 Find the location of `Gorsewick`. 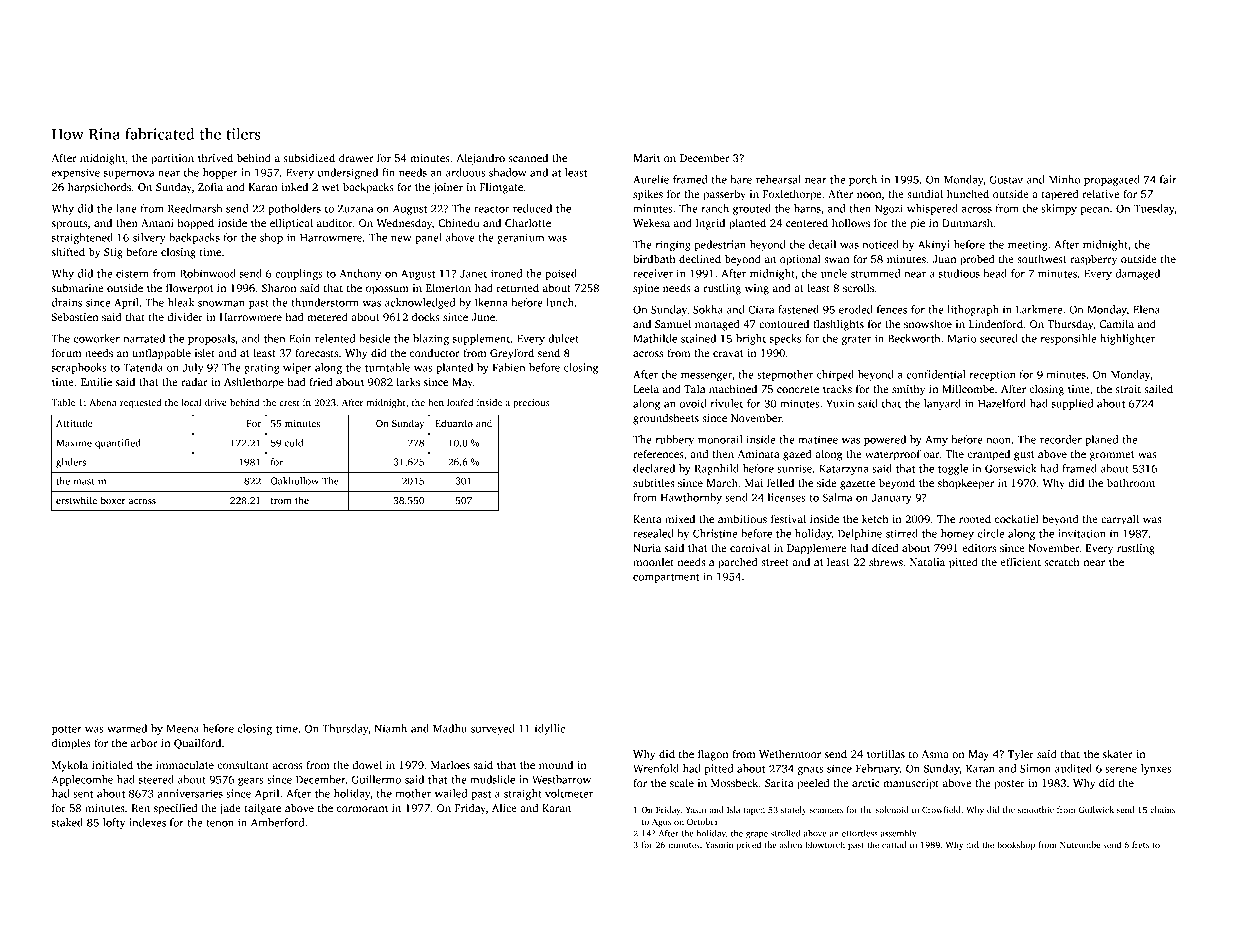

Gorsewick is located at coordinates (1011, 468).
